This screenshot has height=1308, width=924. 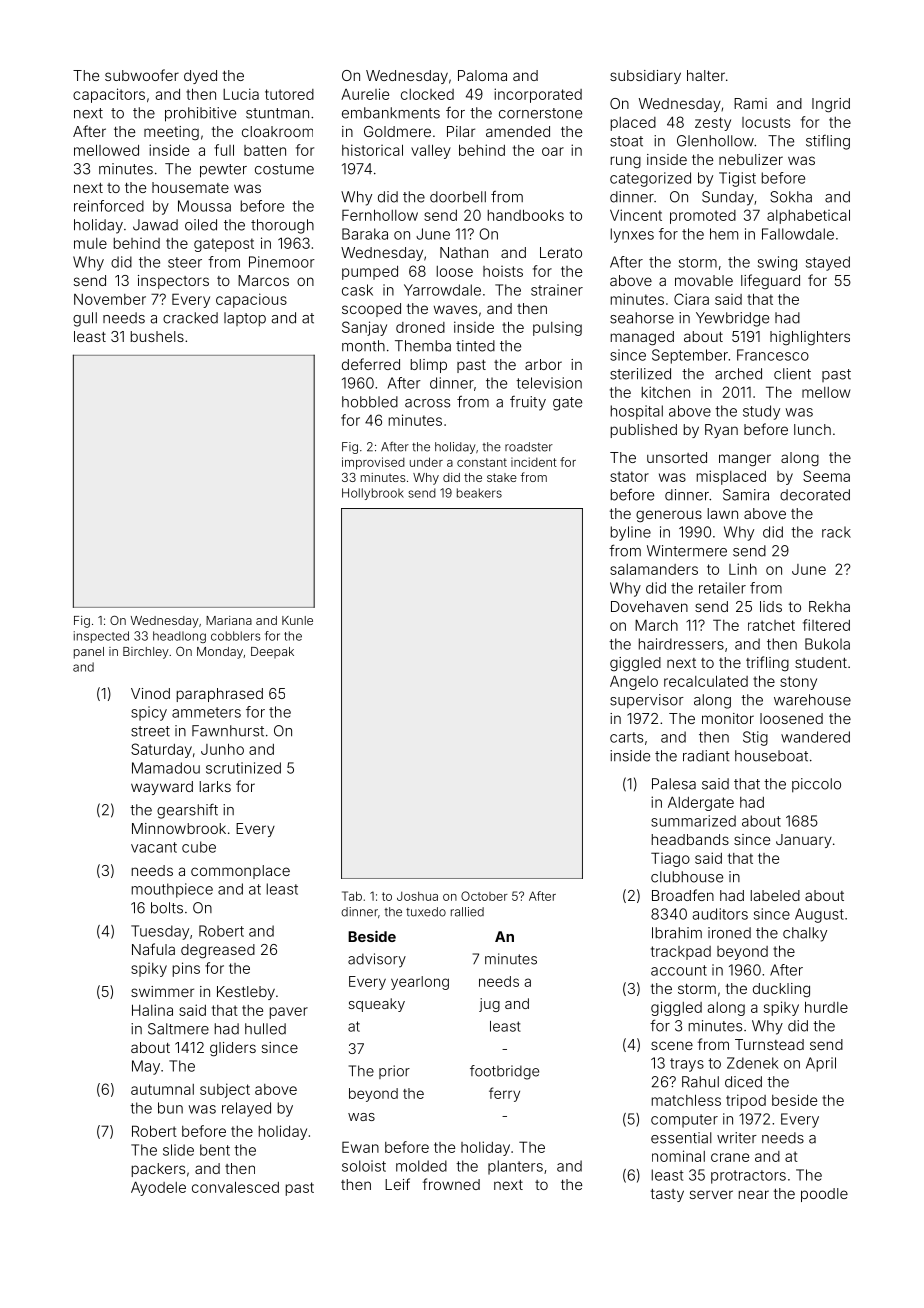 What do you see at coordinates (656, 625) in the screenshot?
I see `March` at bounding box center [656, 625].
